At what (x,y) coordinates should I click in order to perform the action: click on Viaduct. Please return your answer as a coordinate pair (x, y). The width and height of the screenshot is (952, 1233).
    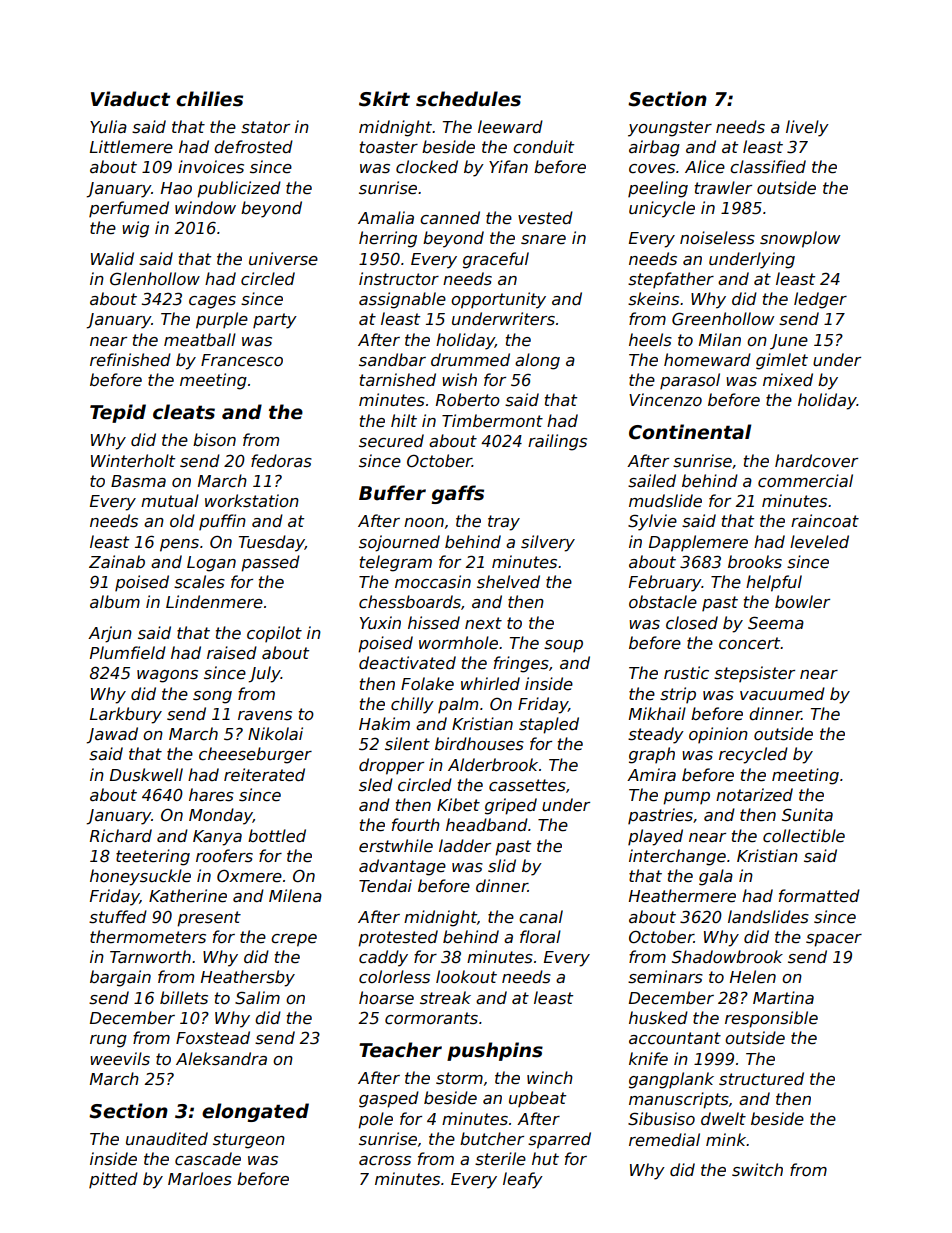
    Looking at the image, I should click on (130, 99).
